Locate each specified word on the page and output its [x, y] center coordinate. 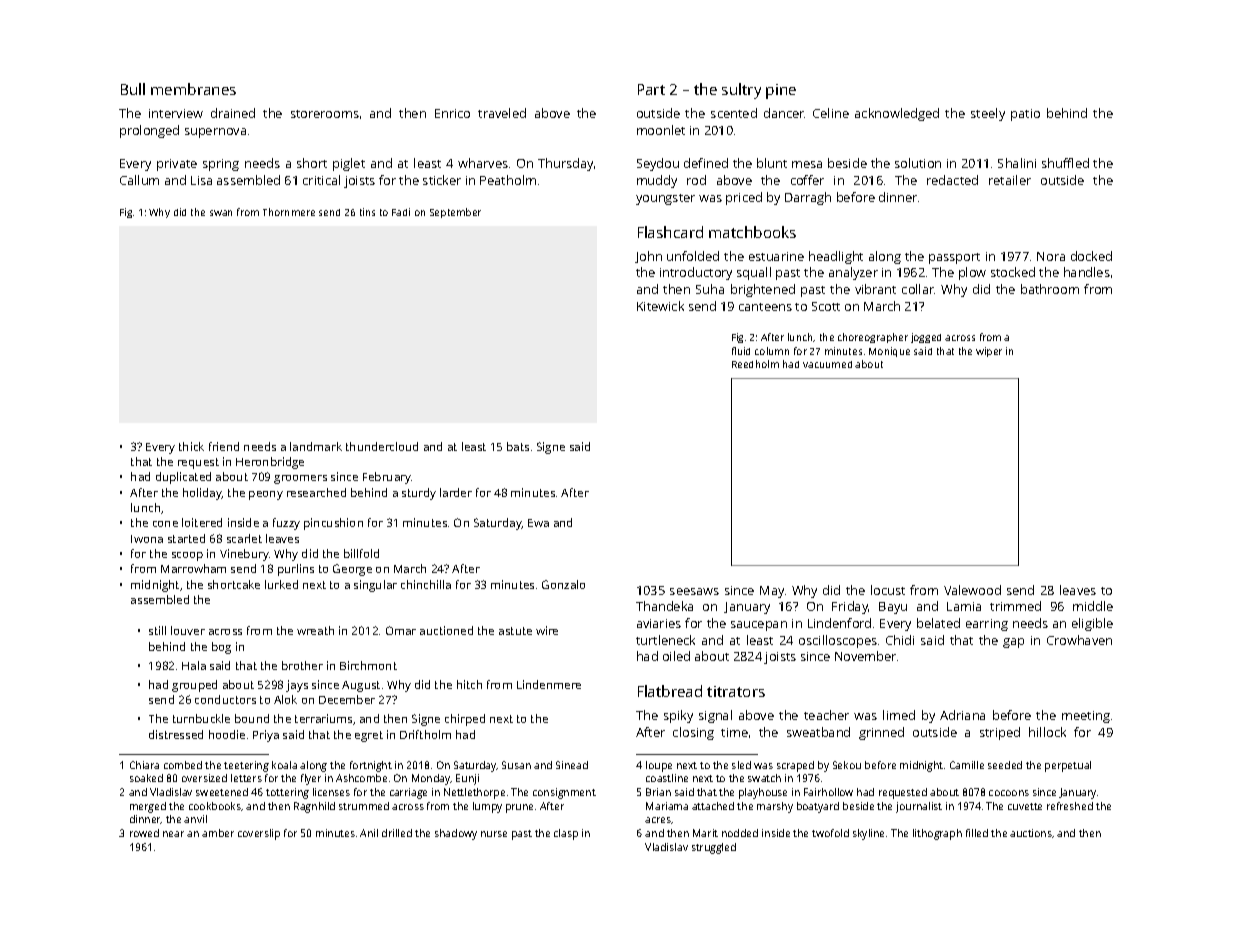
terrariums [323, 718]
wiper [989, 352]
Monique [889, 352]
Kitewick [660, 306]
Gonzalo [563, 584]
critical [321, 180]
